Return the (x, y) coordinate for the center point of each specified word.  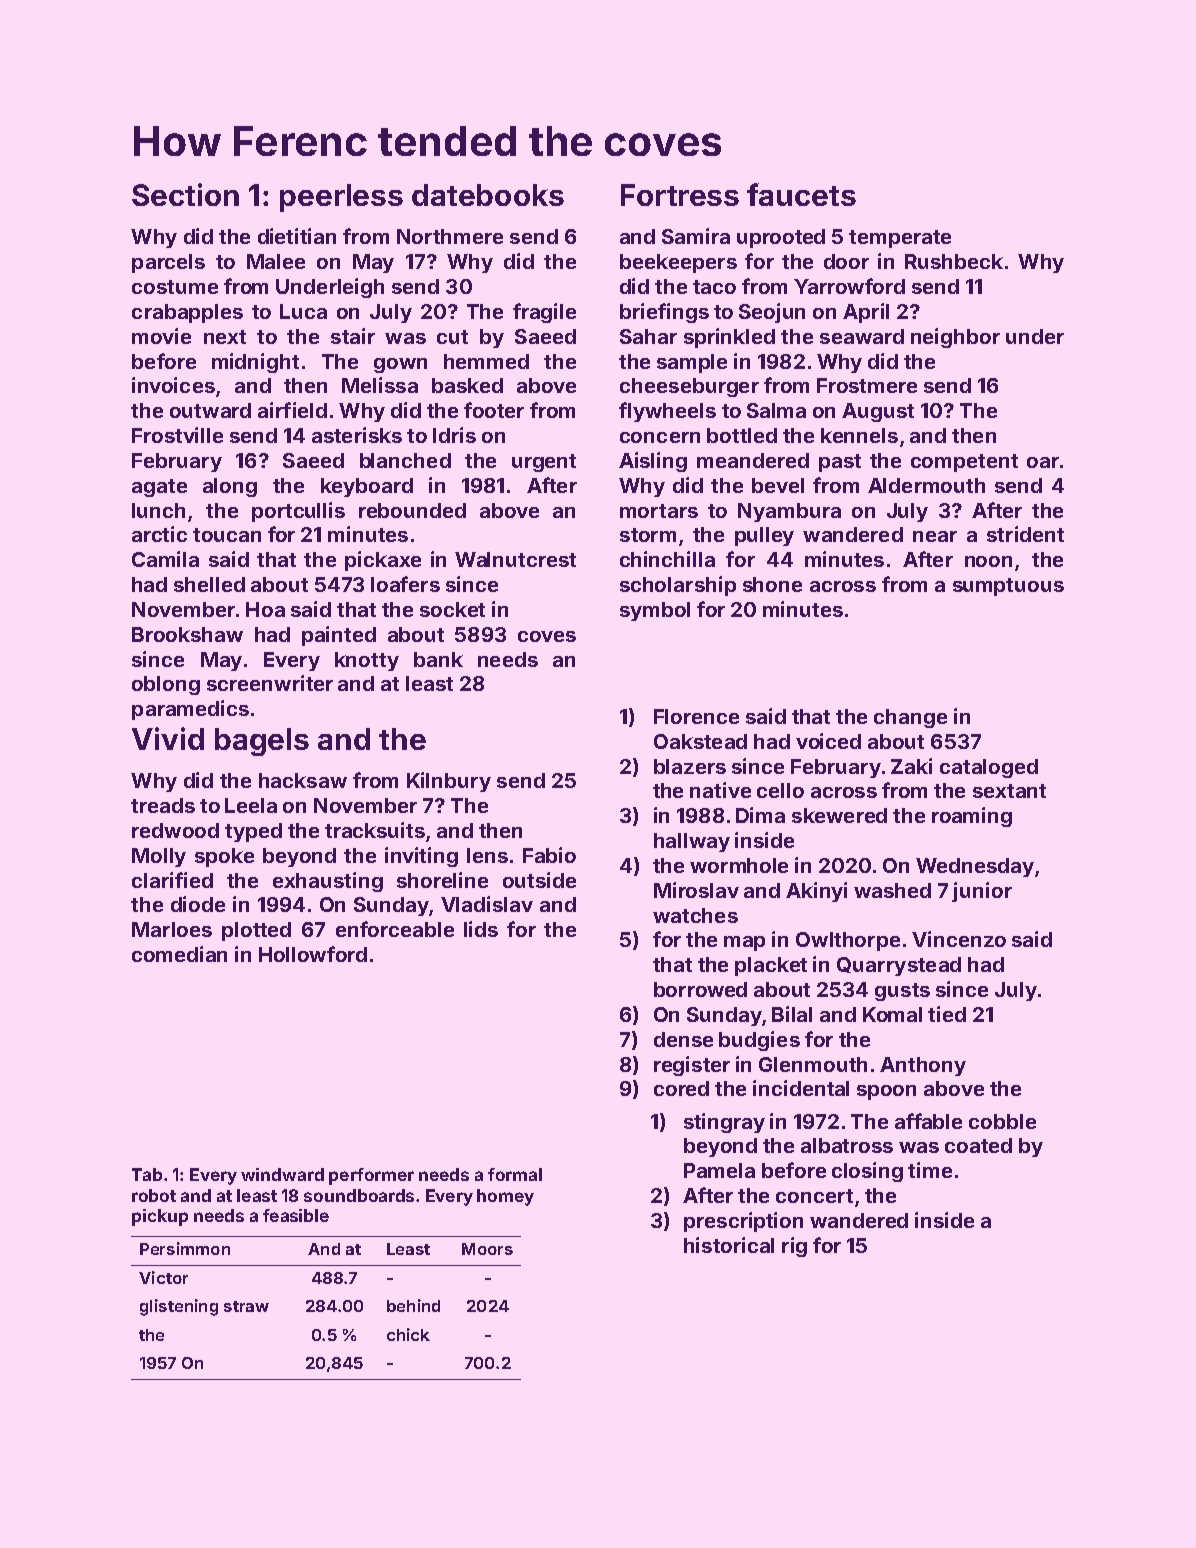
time (930, 1170)
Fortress (680, 195)
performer (371, 1176)
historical (729, 1245)
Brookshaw (187, 634)
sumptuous (1008, 587)
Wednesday (975, 867)
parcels (168, 263)
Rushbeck (954, 261)
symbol (655, 611)
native (720, 790)
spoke (224, 857)
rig (794, 1247)
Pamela (719, 1170)
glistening (179, 1307)
